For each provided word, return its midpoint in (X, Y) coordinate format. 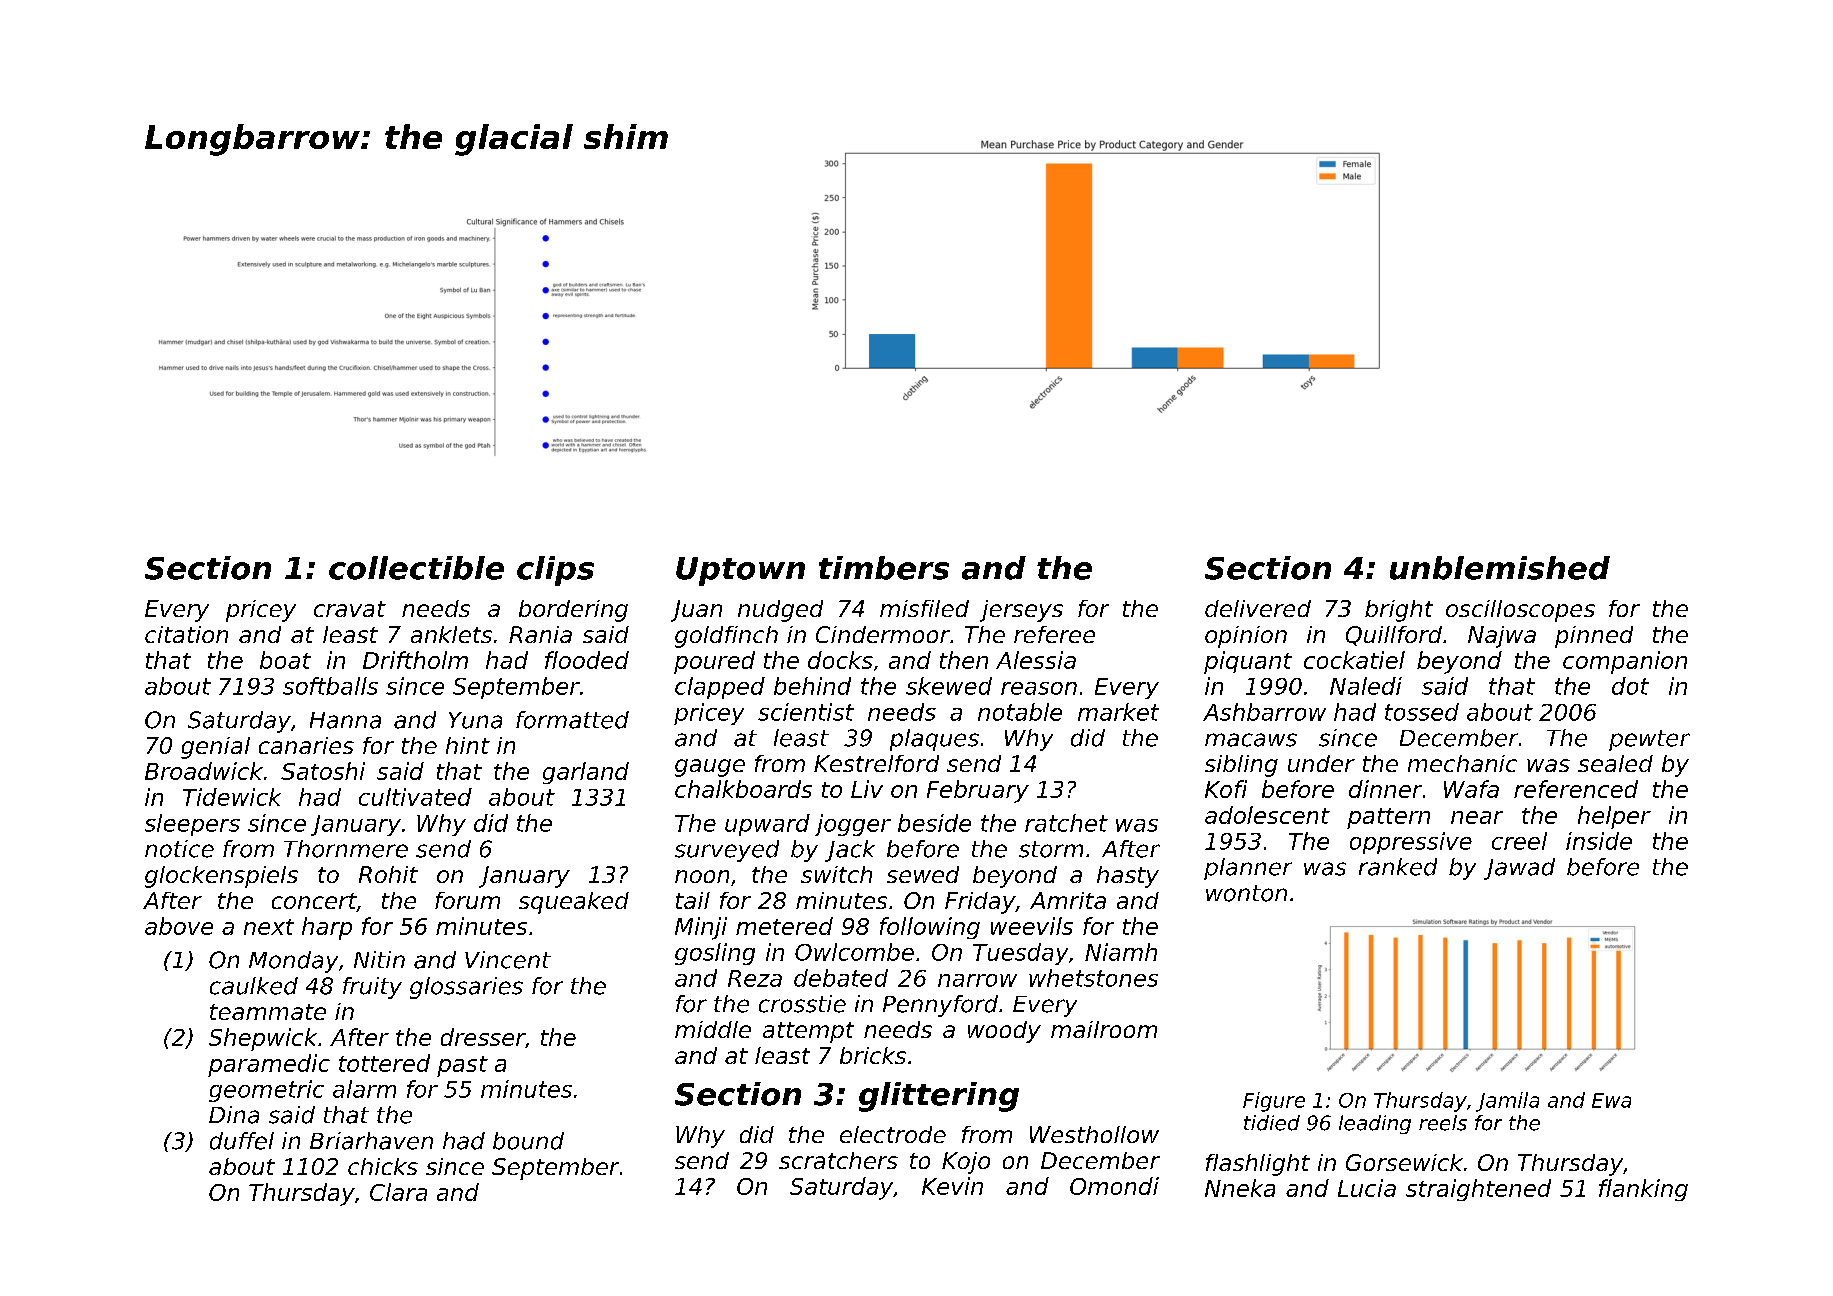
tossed (1422, 712)
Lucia (1367, 1188)
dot (1630, 686)
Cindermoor (883, 634)
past (462, 1066)
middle (713, 1029)
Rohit (388, 874)
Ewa (1611, 1100)
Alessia (1036, 660)
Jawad (1519, 869)
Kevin (952, 1186)
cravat (350, 609)
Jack (850, 851)
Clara (398, 1192)
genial (215, 748)
